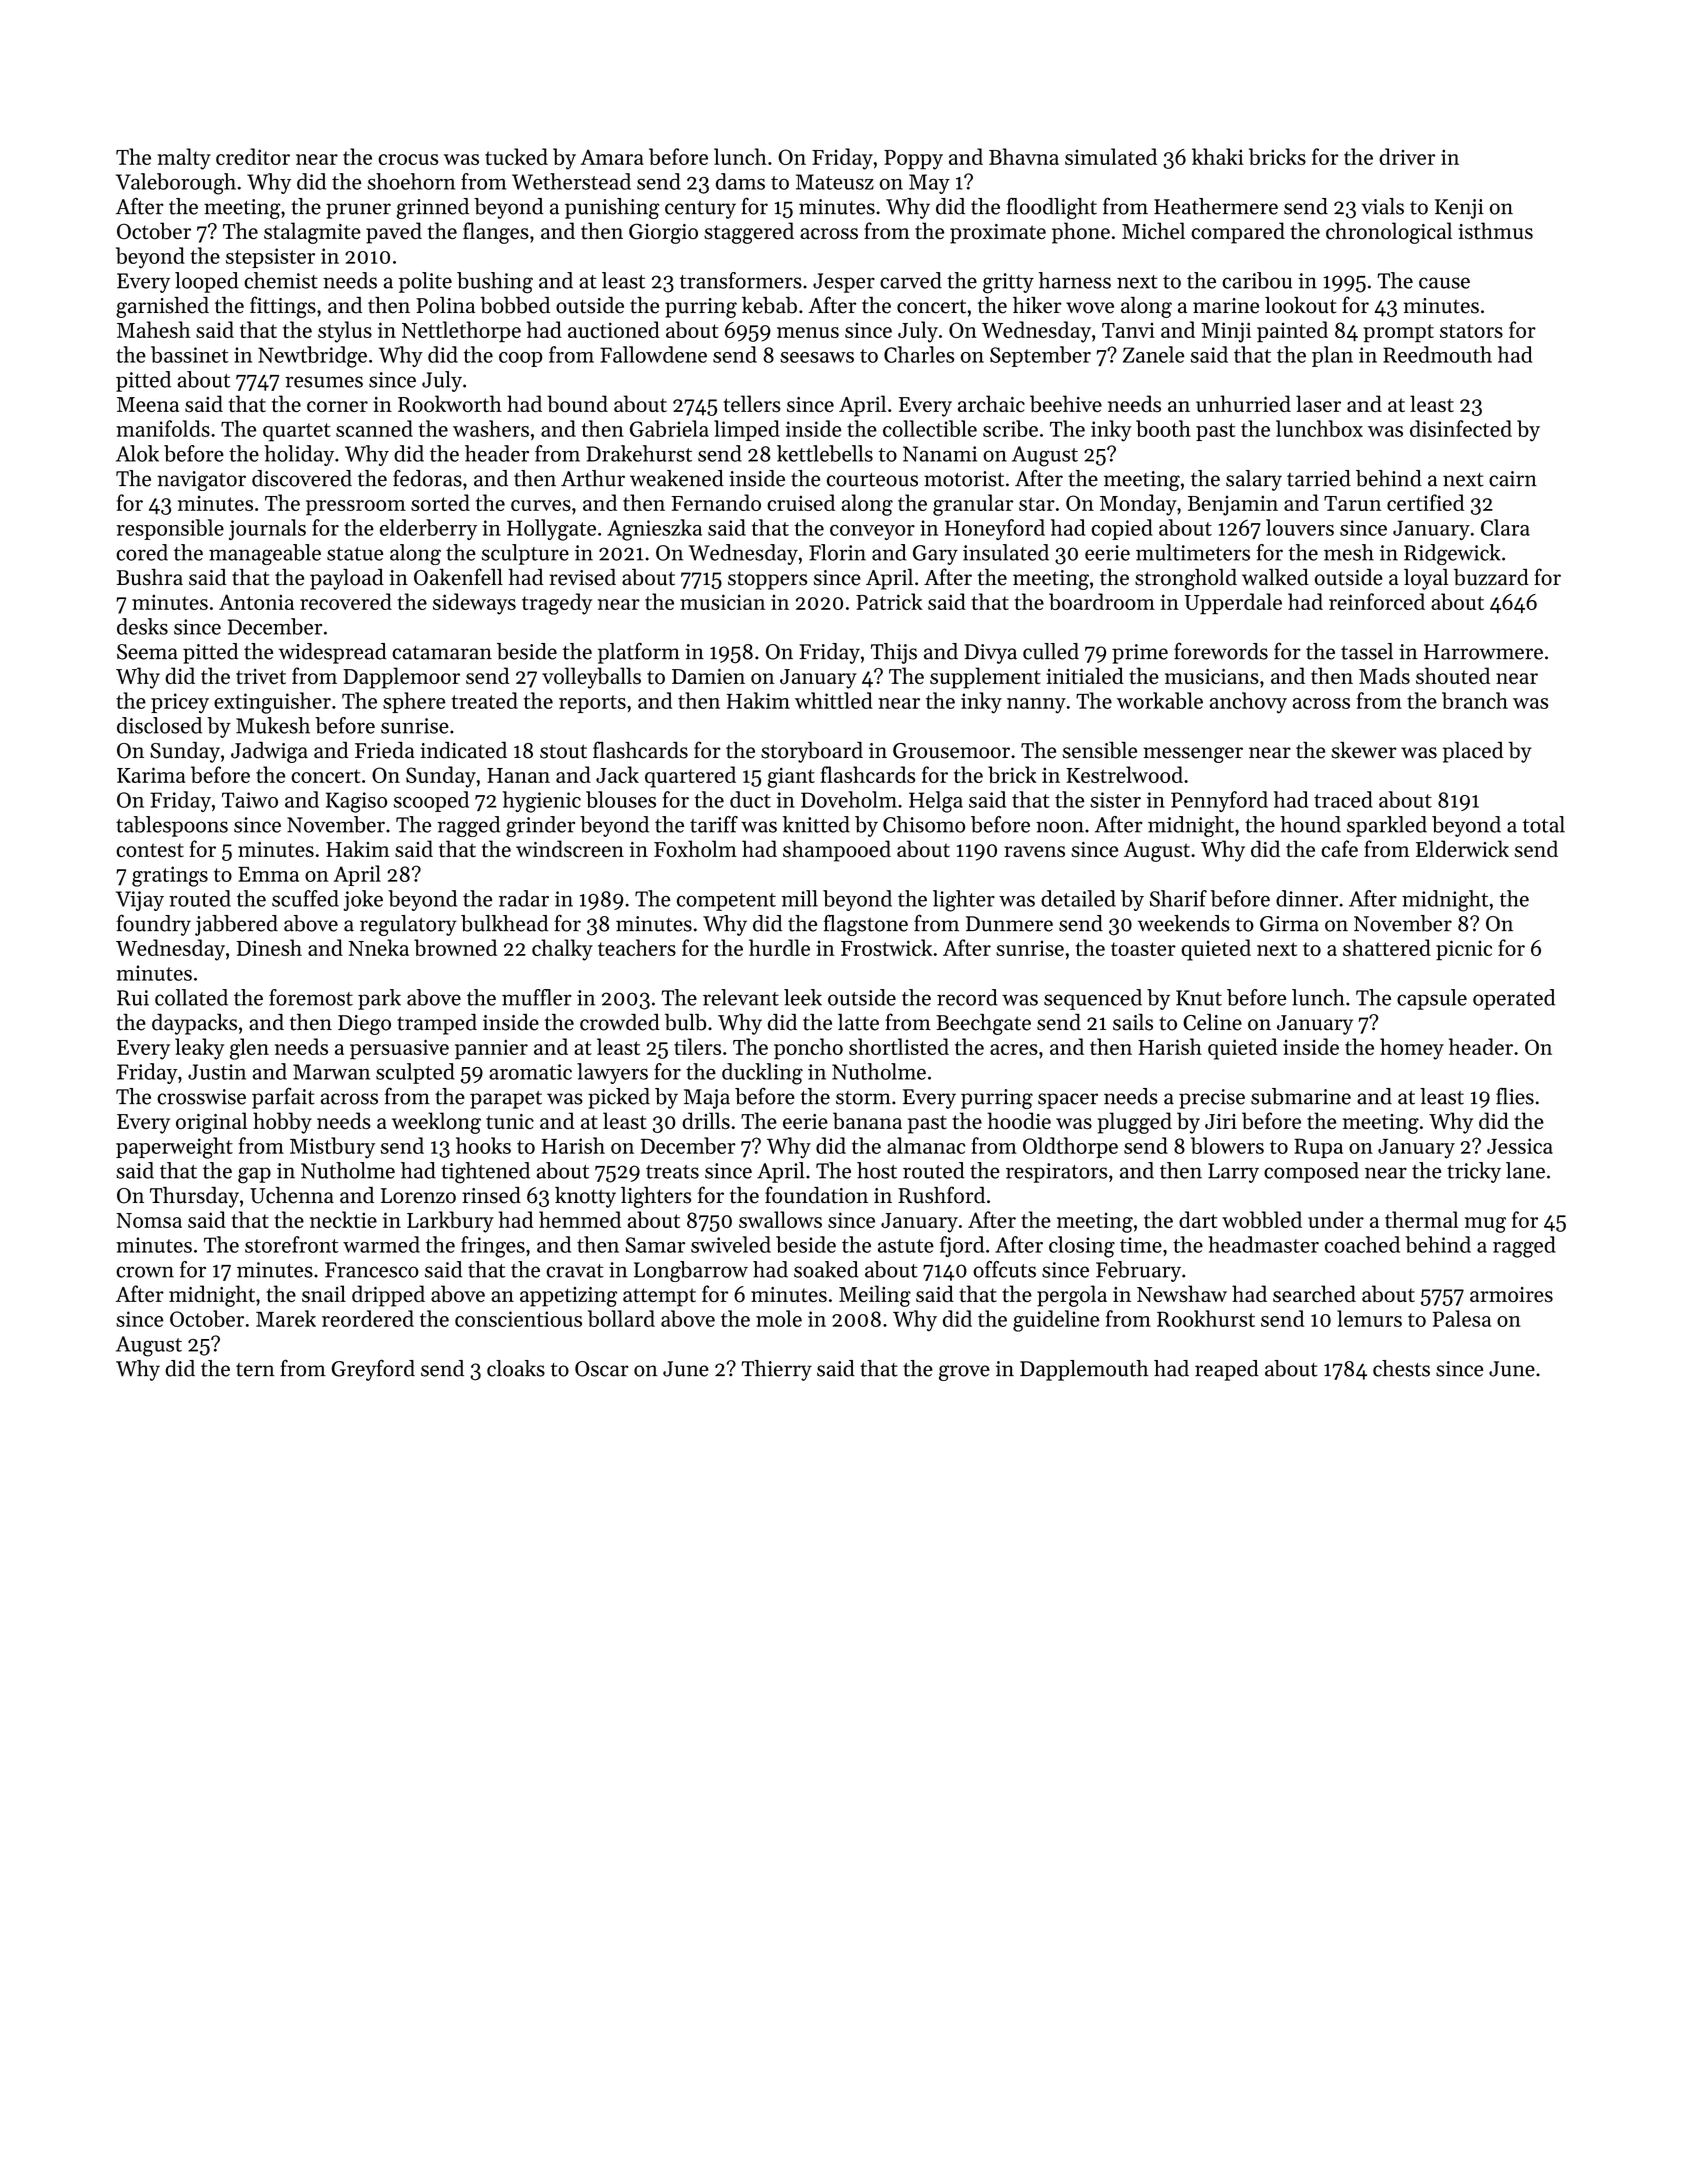 The width and height of the document is (1683, 2178). Describe the element at coordinates (637, 947) in the document. I see `teachers` at that location.
